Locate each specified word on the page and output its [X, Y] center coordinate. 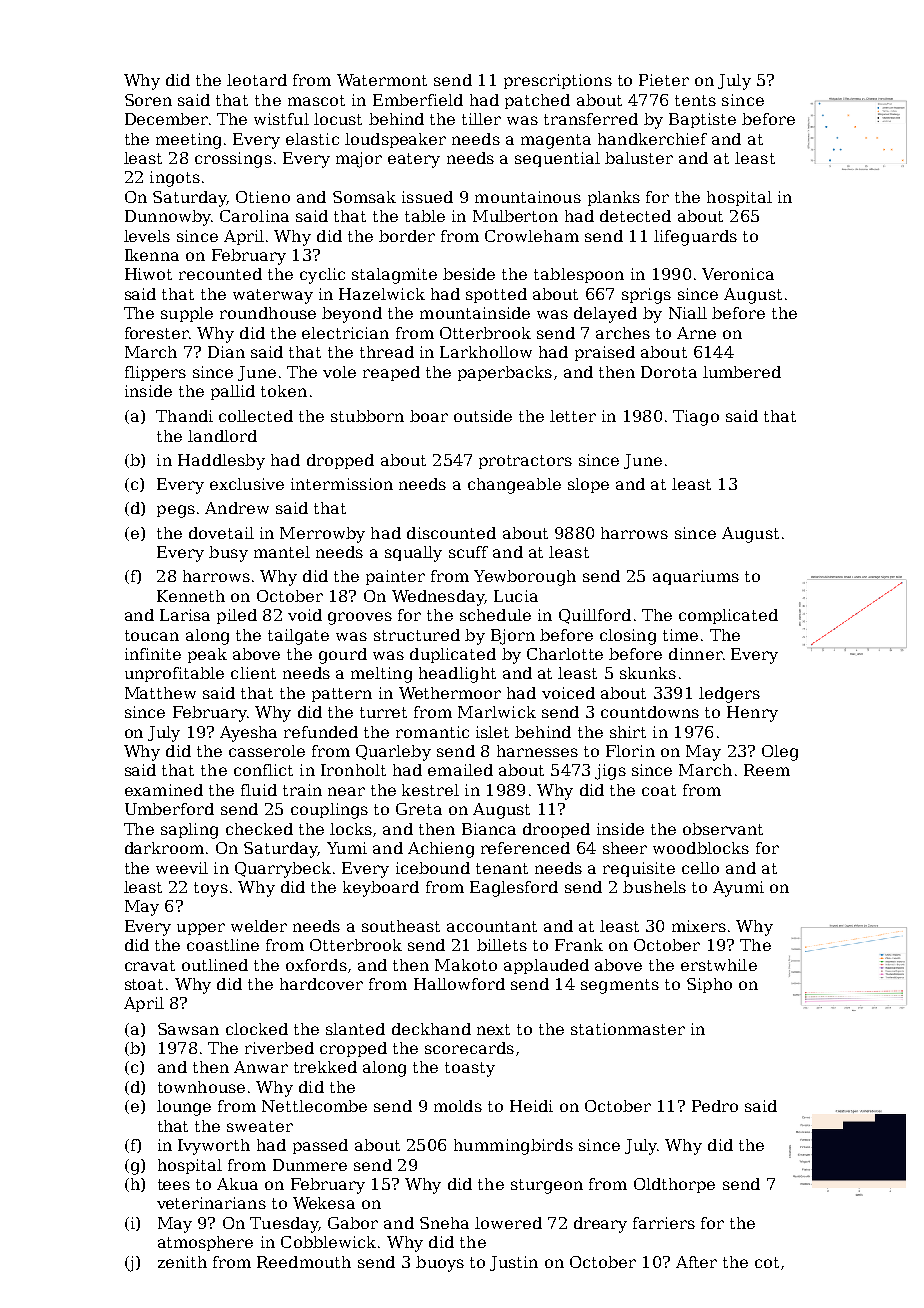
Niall [688, 313]
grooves [360, 618]
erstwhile [719, 965]
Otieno [263, 197]
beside [469, 274]
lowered [508, 1223]
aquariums [696, 577]
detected [635, 216]
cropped [353, 1049]
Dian [226, 352]
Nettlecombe [314, 1106]
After [696, 1262]
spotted [496, 295]
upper [201, 929]
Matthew [160, 693]
